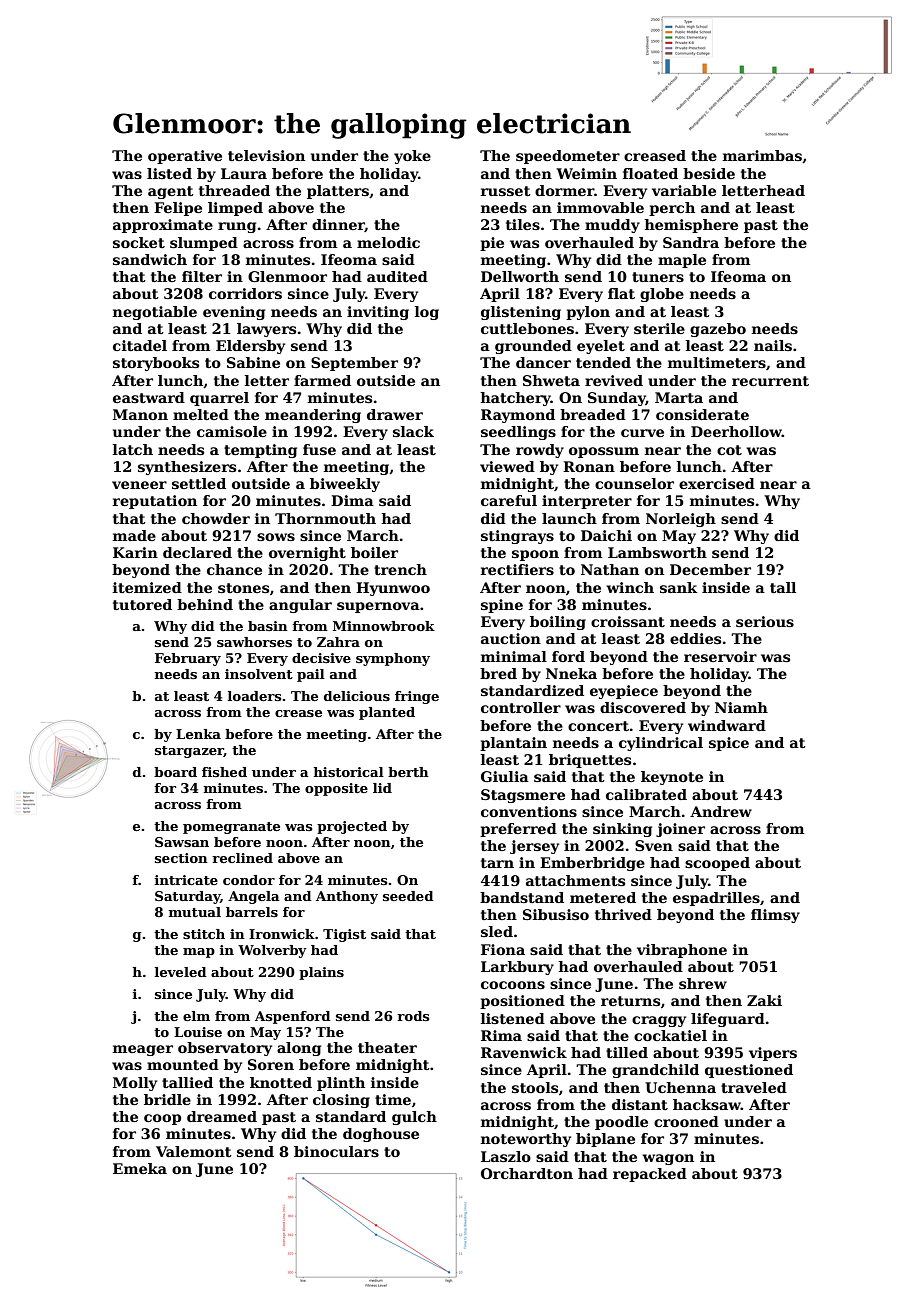 Image resolution: width=924 pixels, height=1308 pixels. Describe the element at coordinates (341, 1084) in the page. I see `plinth` at that location.
